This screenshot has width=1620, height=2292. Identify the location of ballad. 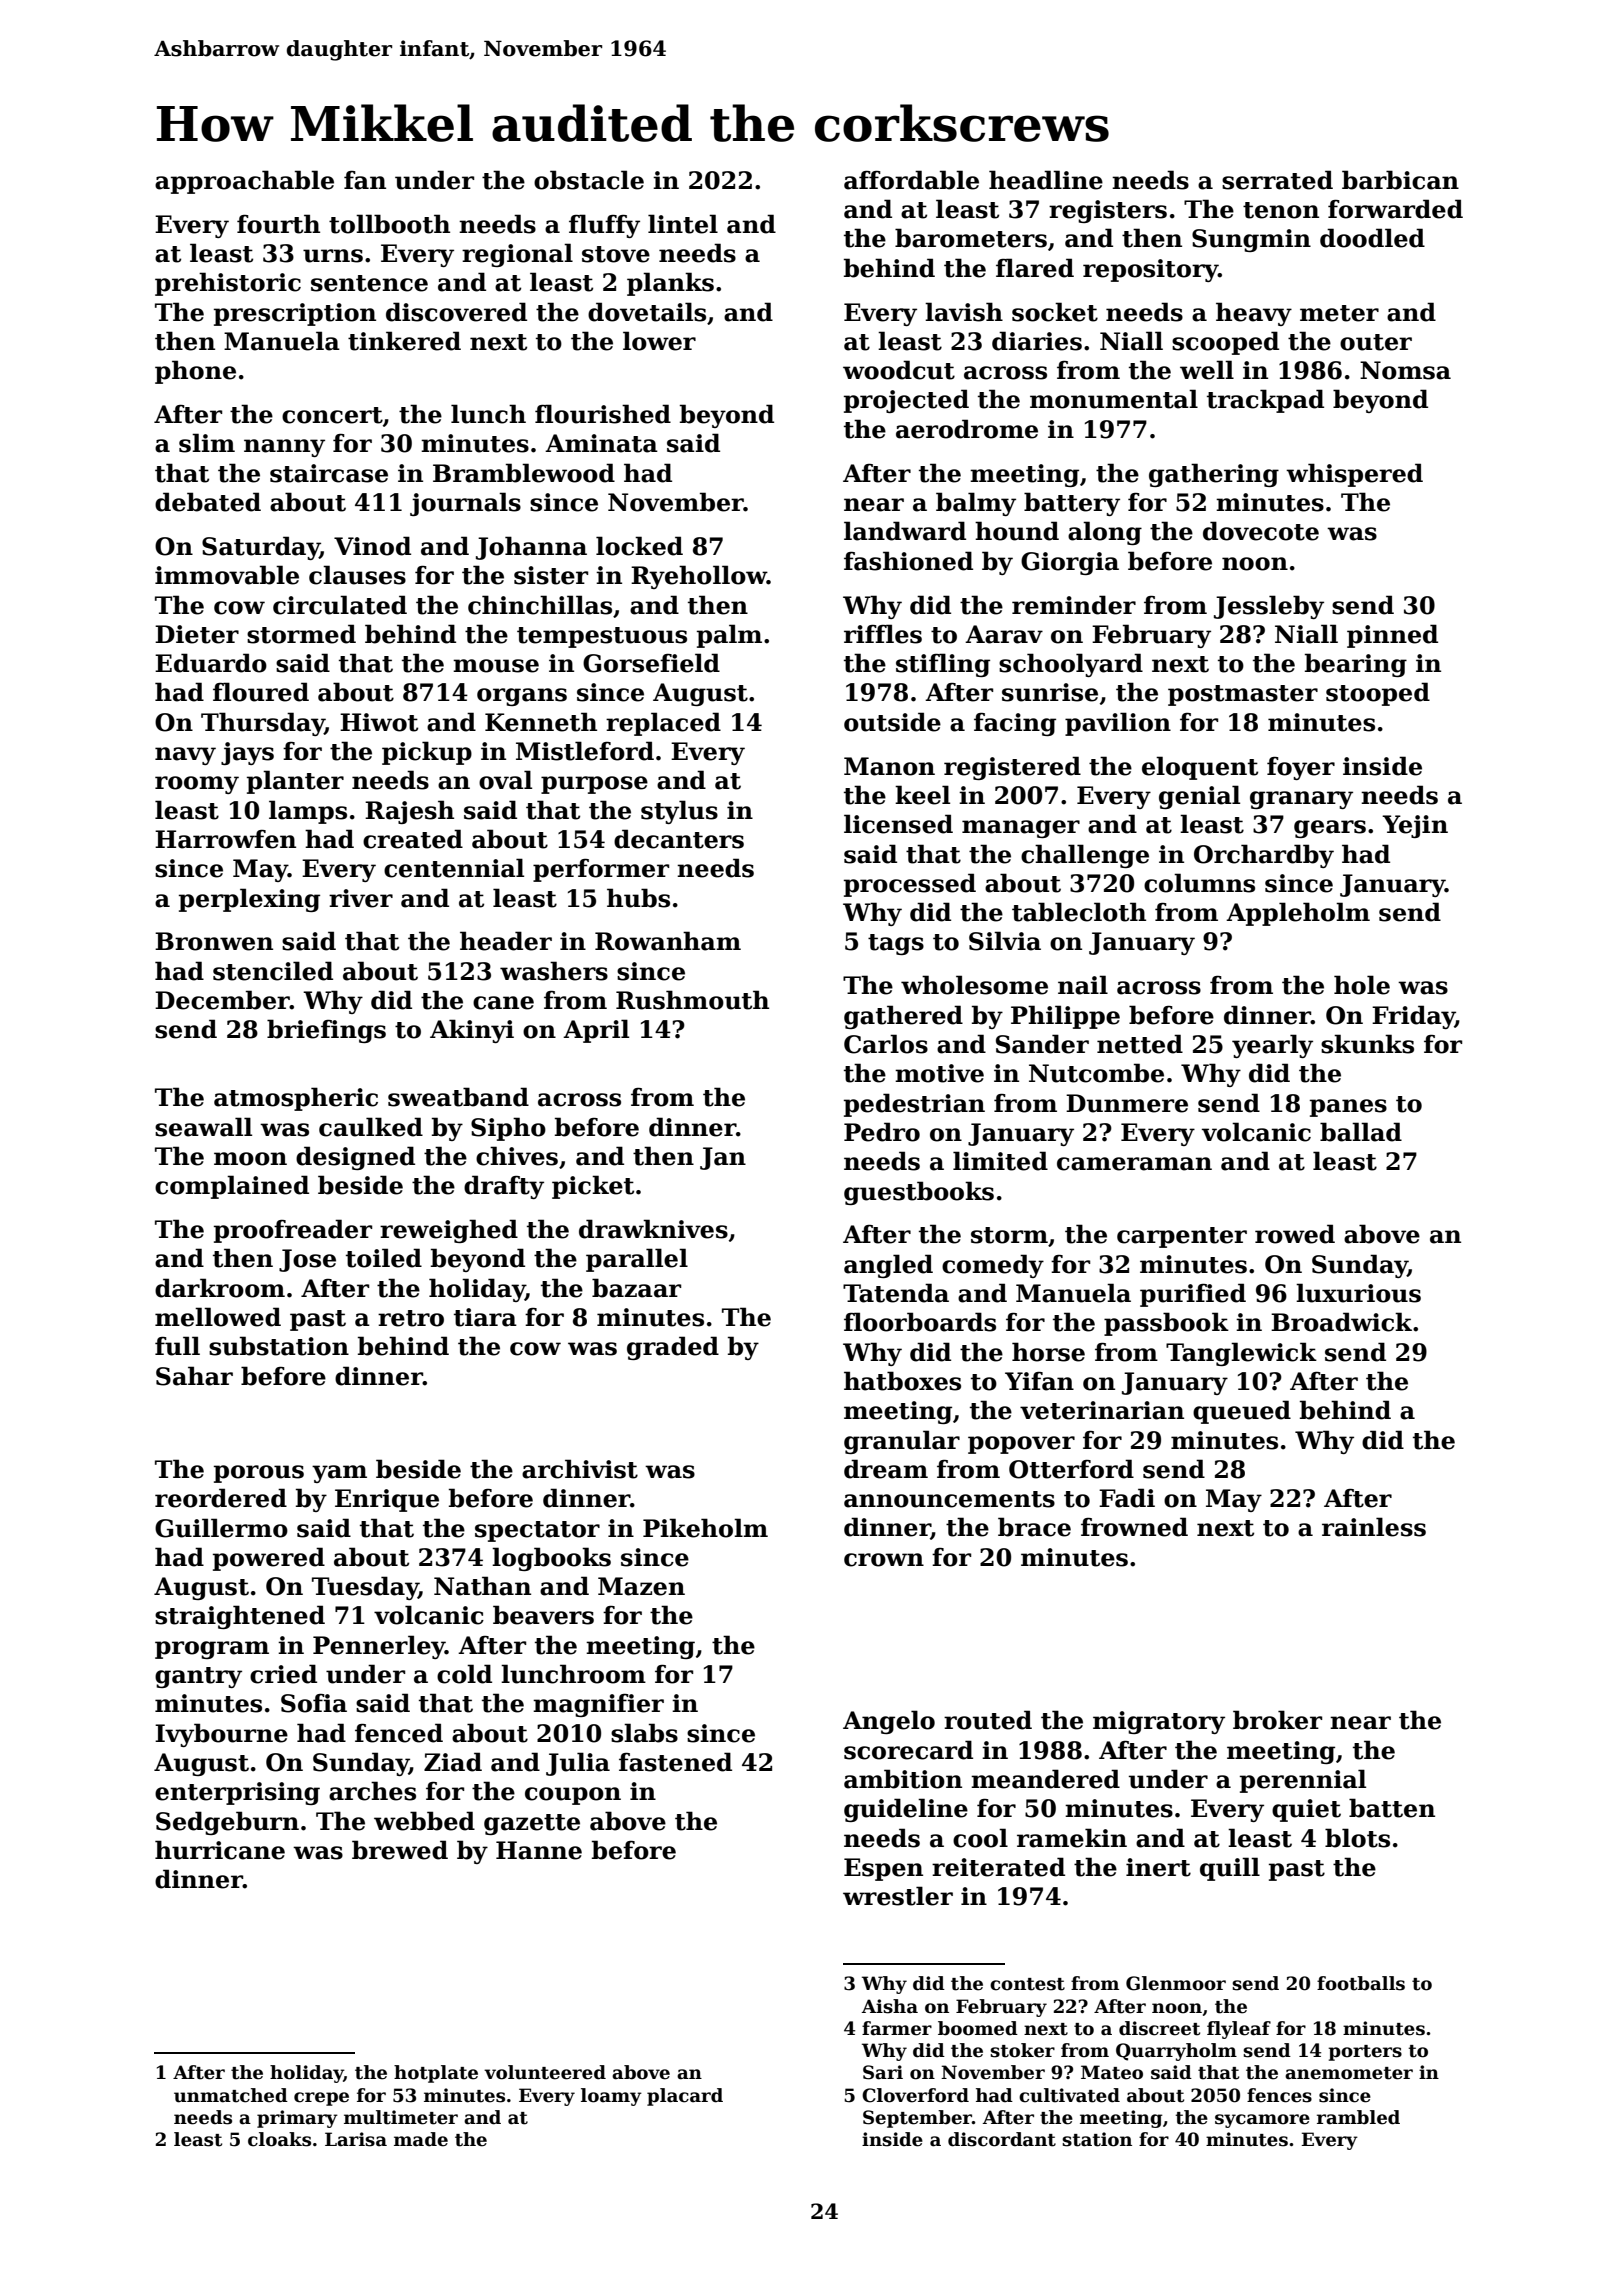
(1361, 1132).
